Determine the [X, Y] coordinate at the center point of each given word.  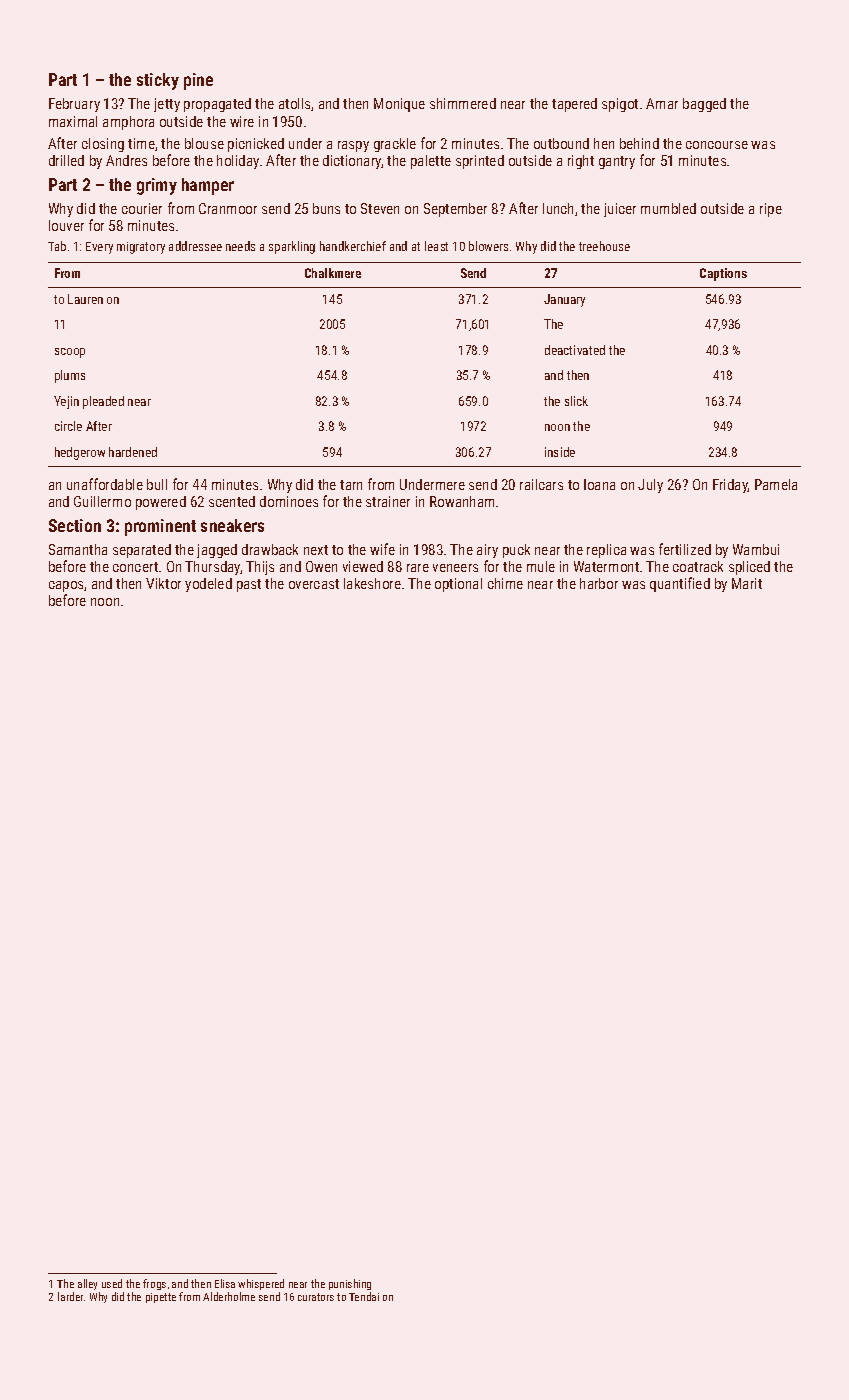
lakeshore [372, 583]
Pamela [776, 484]
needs [240, 246]
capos [66, 586]
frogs [154, 1284]
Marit [747, 583]
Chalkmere [333, 273]
